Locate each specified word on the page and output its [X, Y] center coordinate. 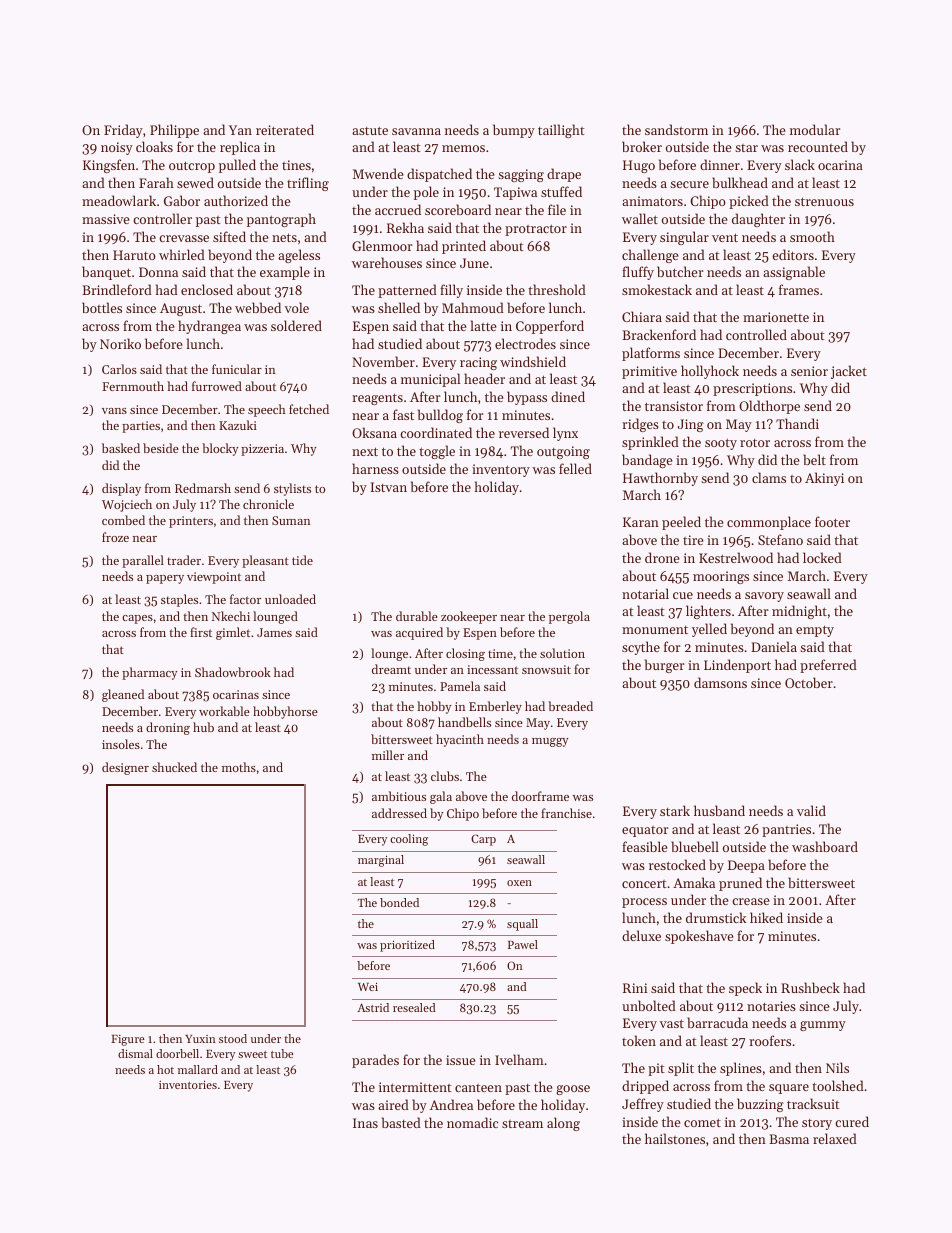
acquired [419, 633]
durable [417, 616]
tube [282, 1053]
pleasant [265, 561]
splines [741, 1069]
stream [522, 1124]
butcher [680, 271]
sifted [229, 236]
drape [564, 175]
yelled [709, 630]
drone [662, 557]
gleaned [123, 695]
